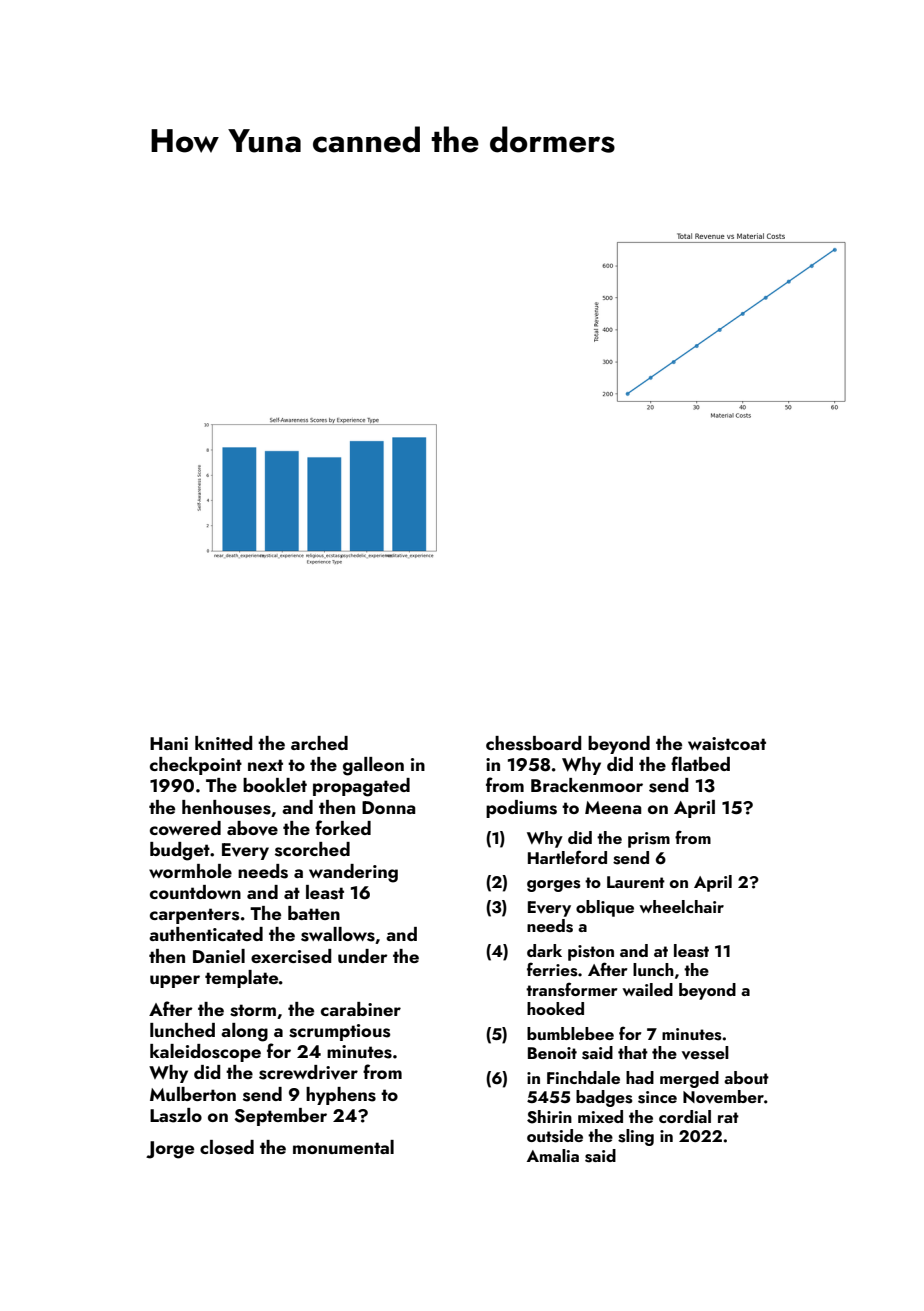  Describe the element at coordinates (205, 1053) in the screenshot. I see `kaleidoscope` at that location.
